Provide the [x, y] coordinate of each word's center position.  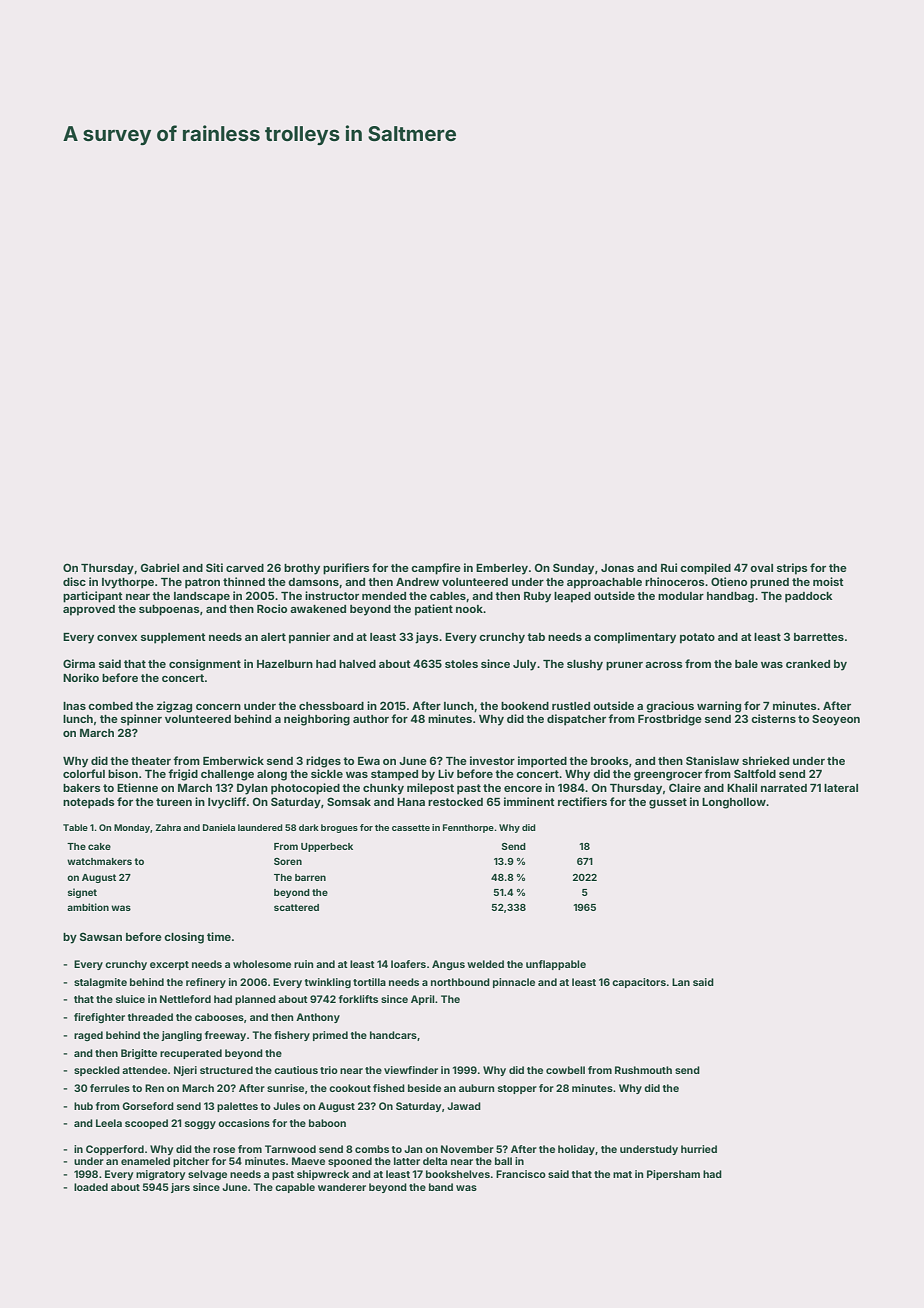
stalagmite [100, 983]
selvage [207, 1175]
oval [761, 568]
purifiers [346, 569]
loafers [408, 964]
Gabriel [160, 567]
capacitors [639, 983]
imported [542, 762]
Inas [74, 706]
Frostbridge [670, 720]
